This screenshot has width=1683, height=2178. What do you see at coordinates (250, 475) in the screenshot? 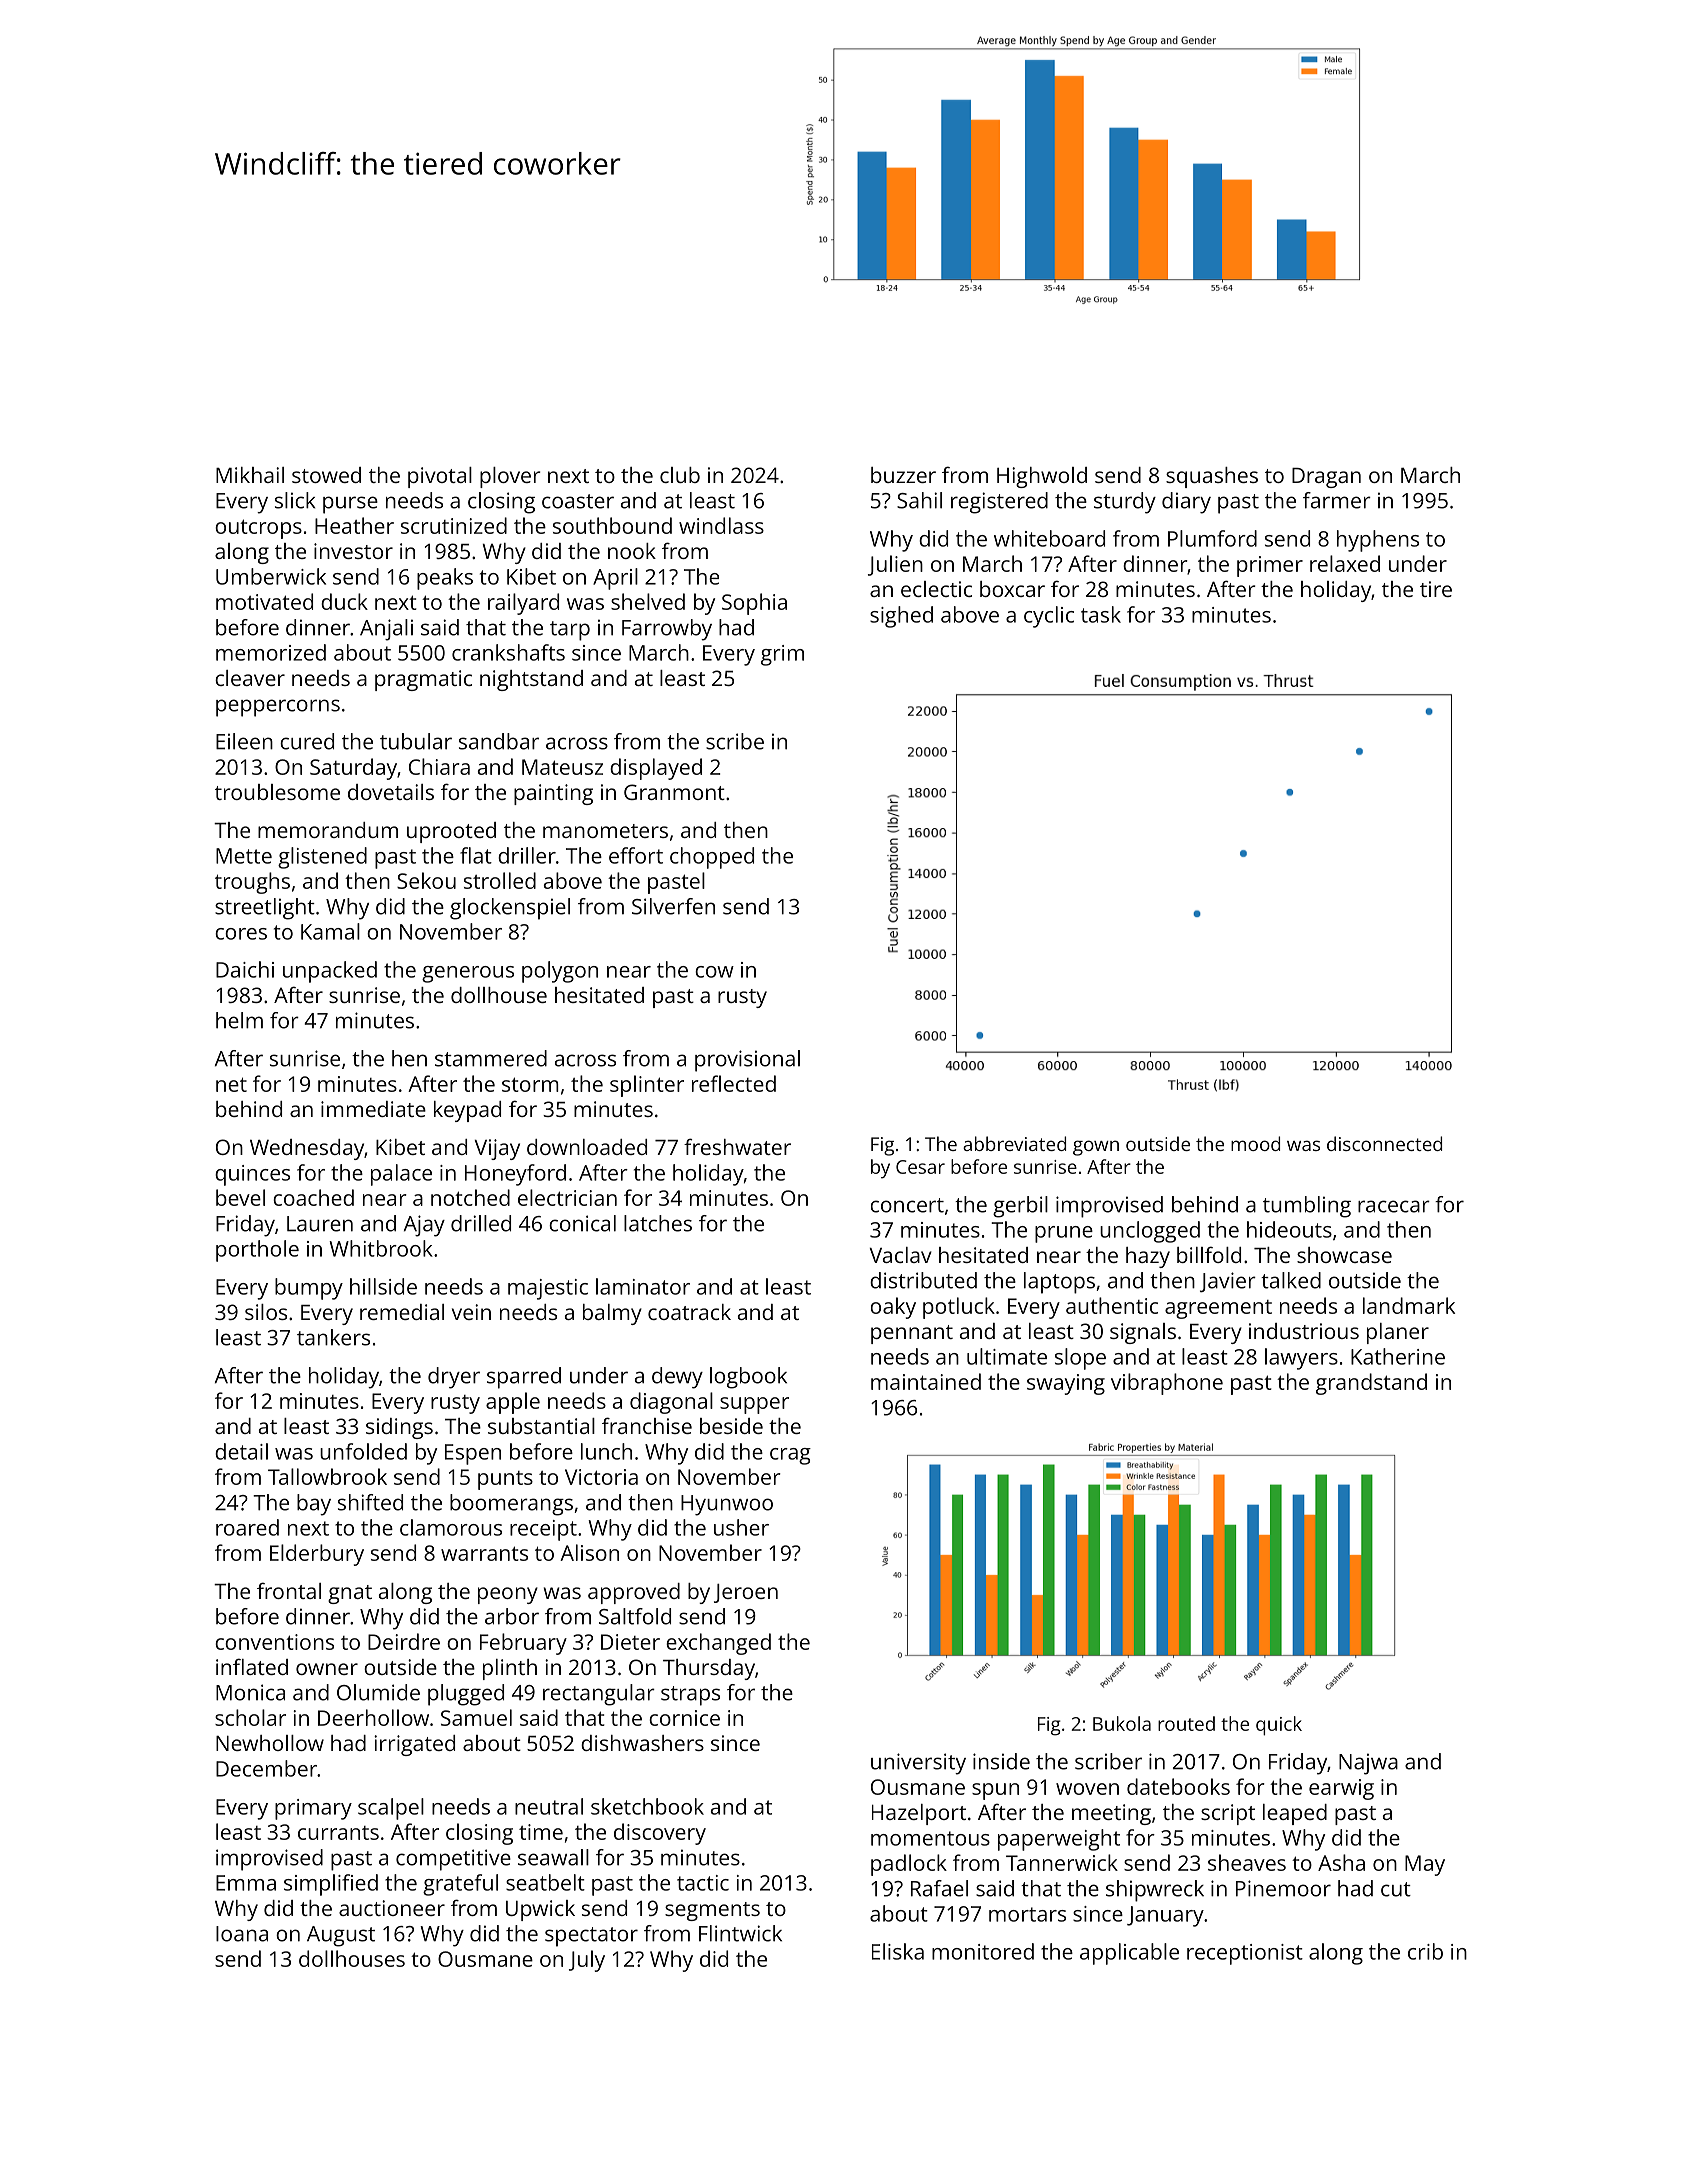
I see `Mikhail` at bounding box center [250, 475].
